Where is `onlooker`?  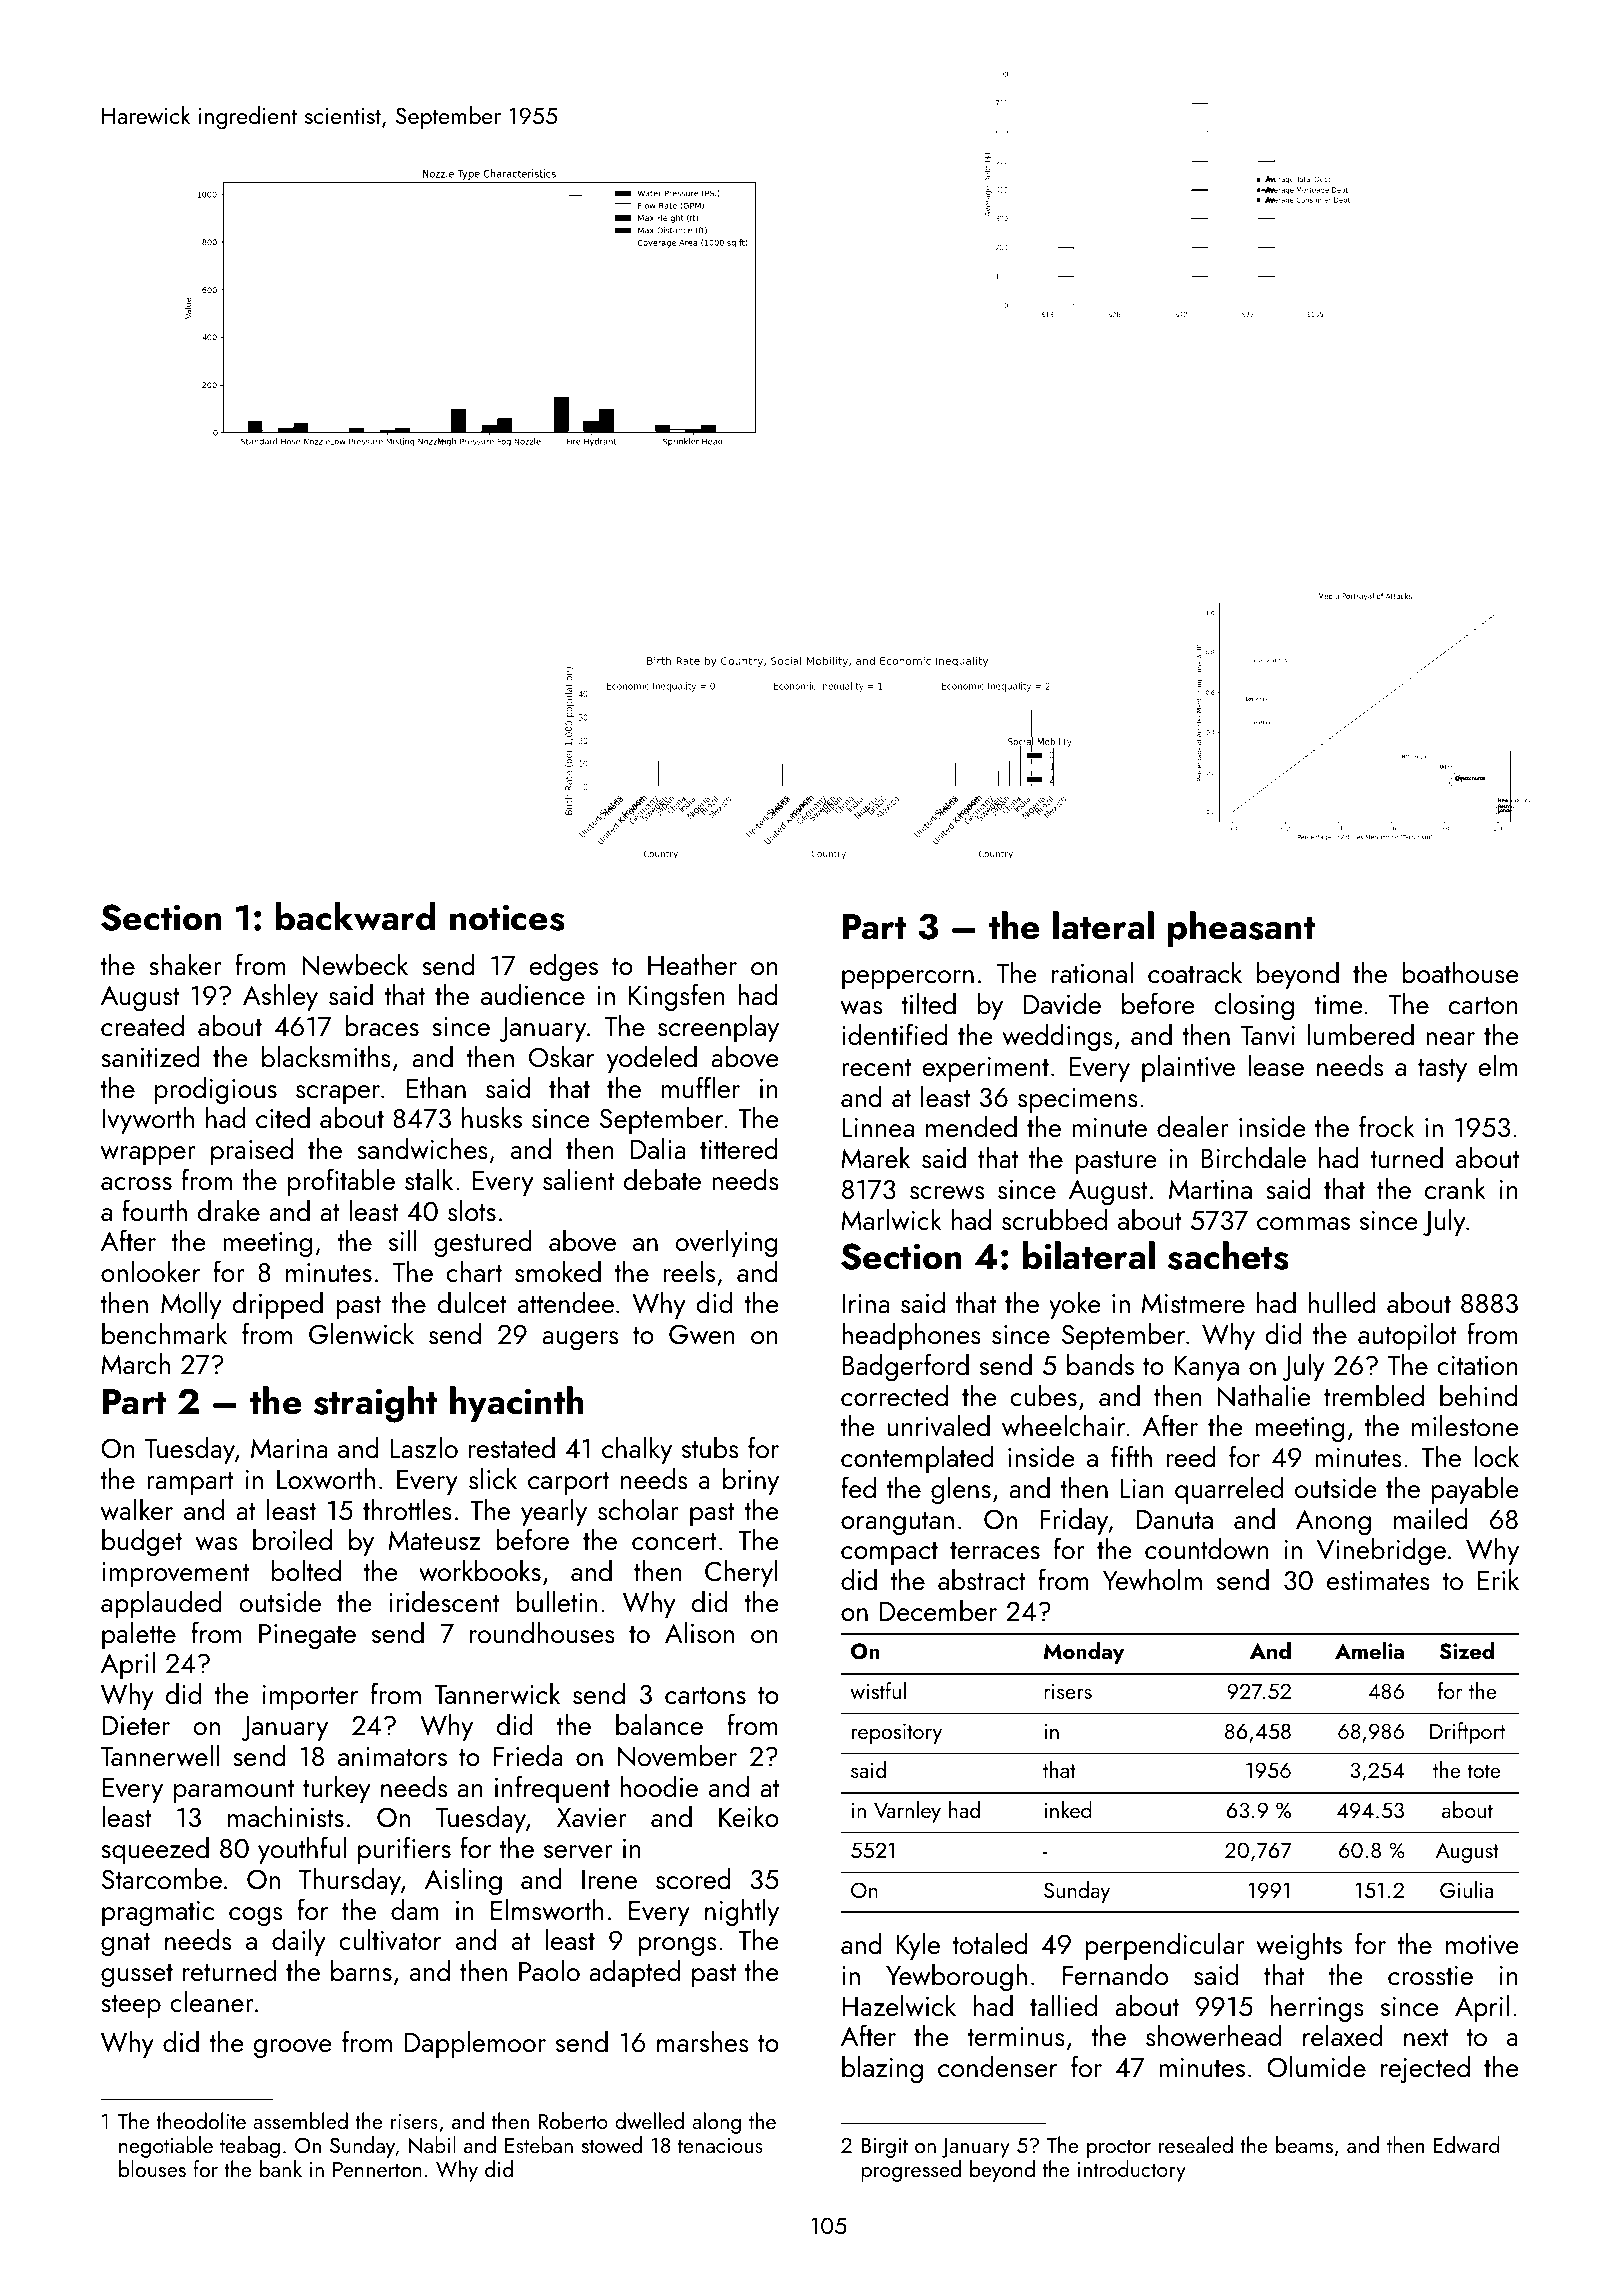
onlooker is located at coordinates (150, 1271).
